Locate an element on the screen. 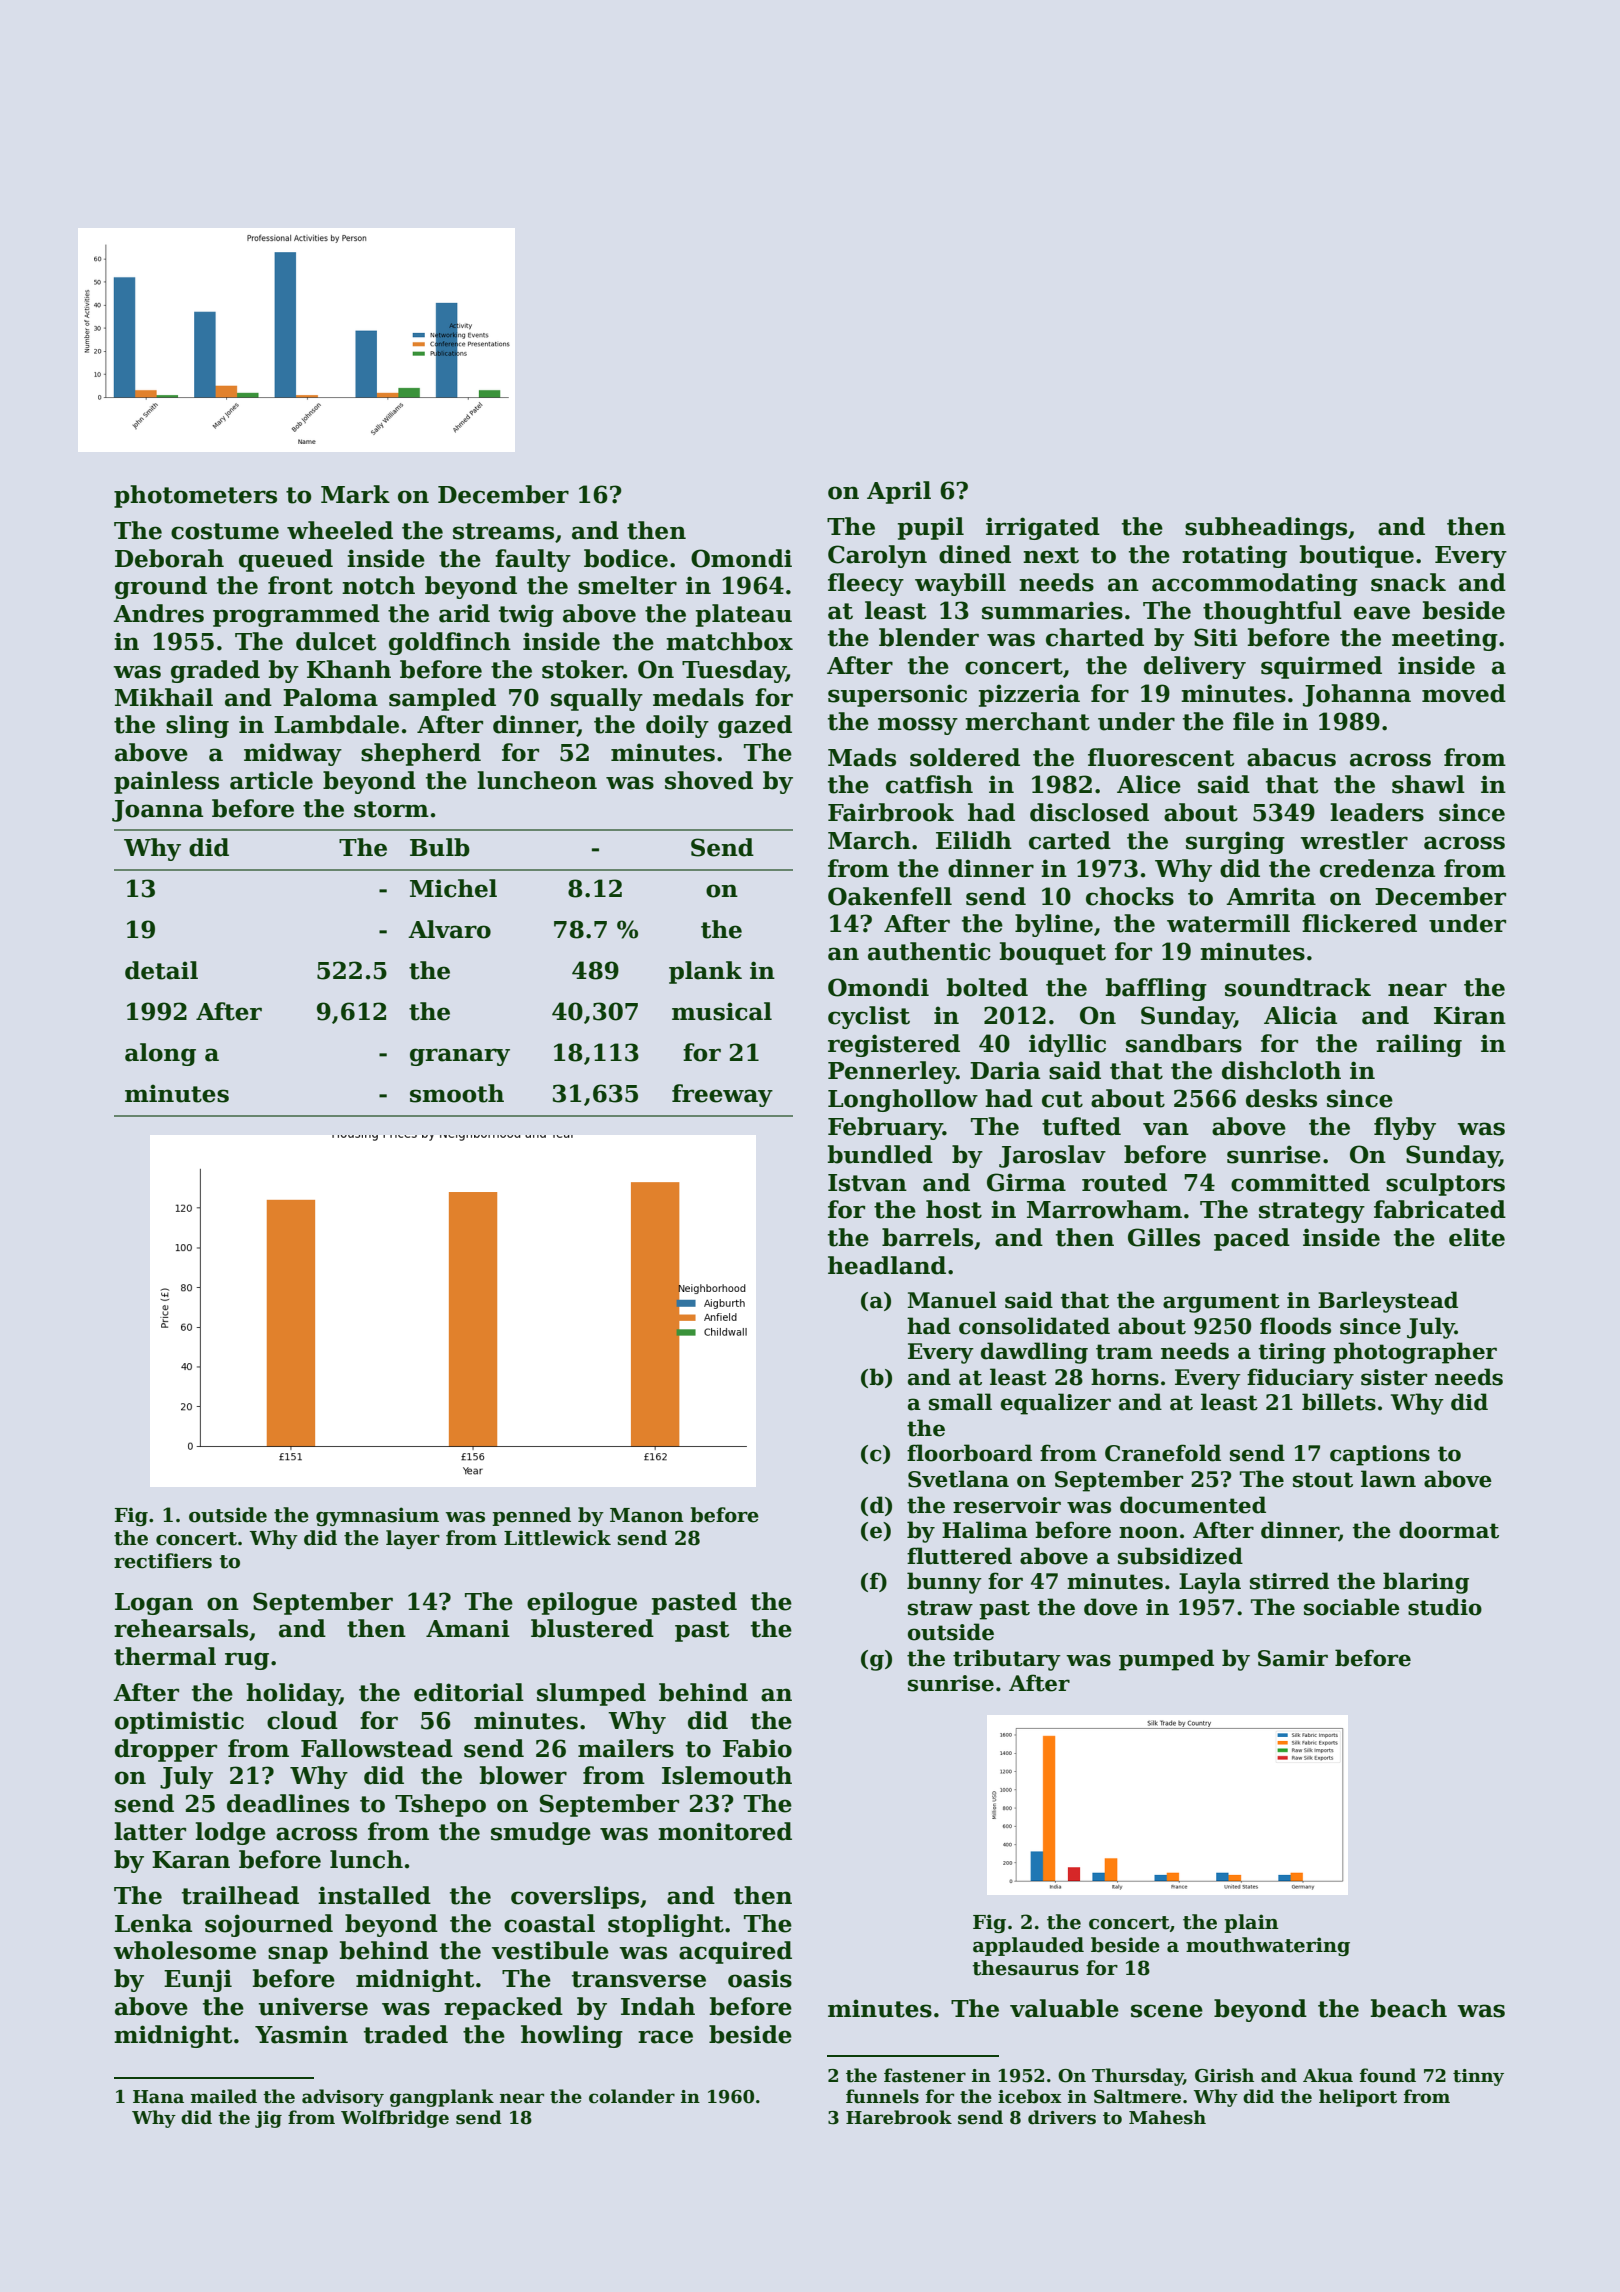 This screenshot has height=2292, width=1620. drivers is located at coordinates (1062, 2117).
